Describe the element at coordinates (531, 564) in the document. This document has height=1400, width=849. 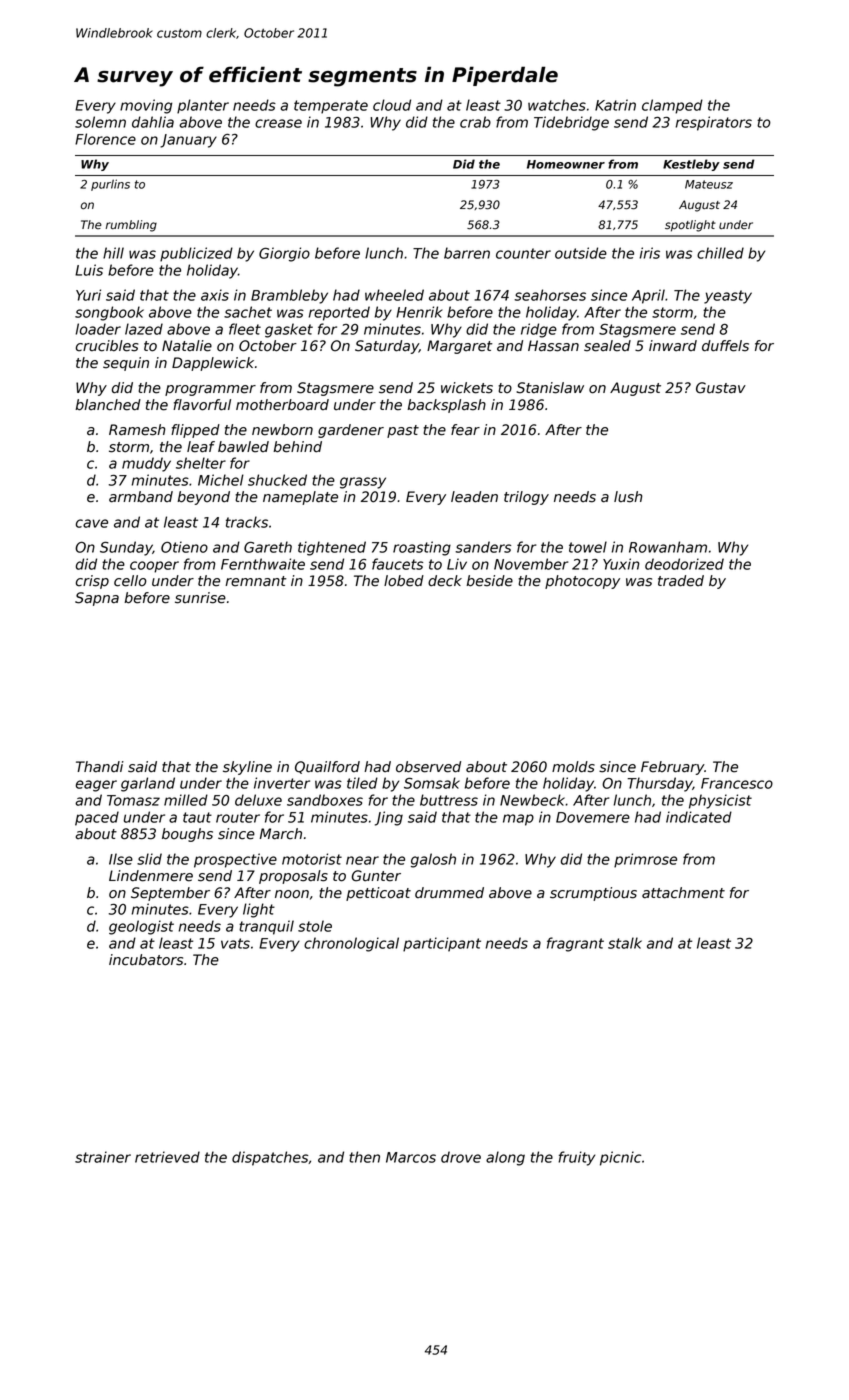
I see `November` at that location.
